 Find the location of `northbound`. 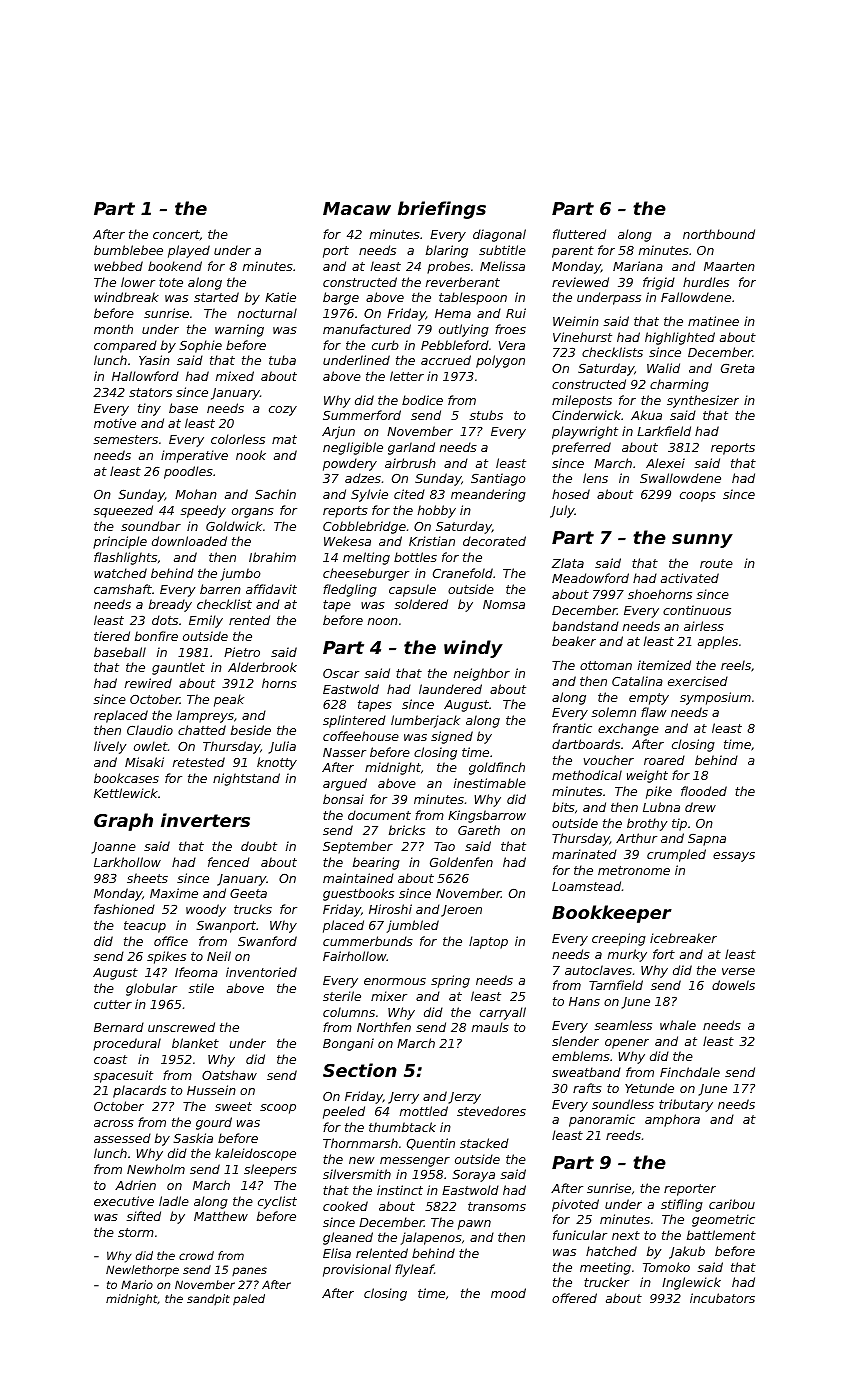

northbound is located at coordinates (719, 234).
